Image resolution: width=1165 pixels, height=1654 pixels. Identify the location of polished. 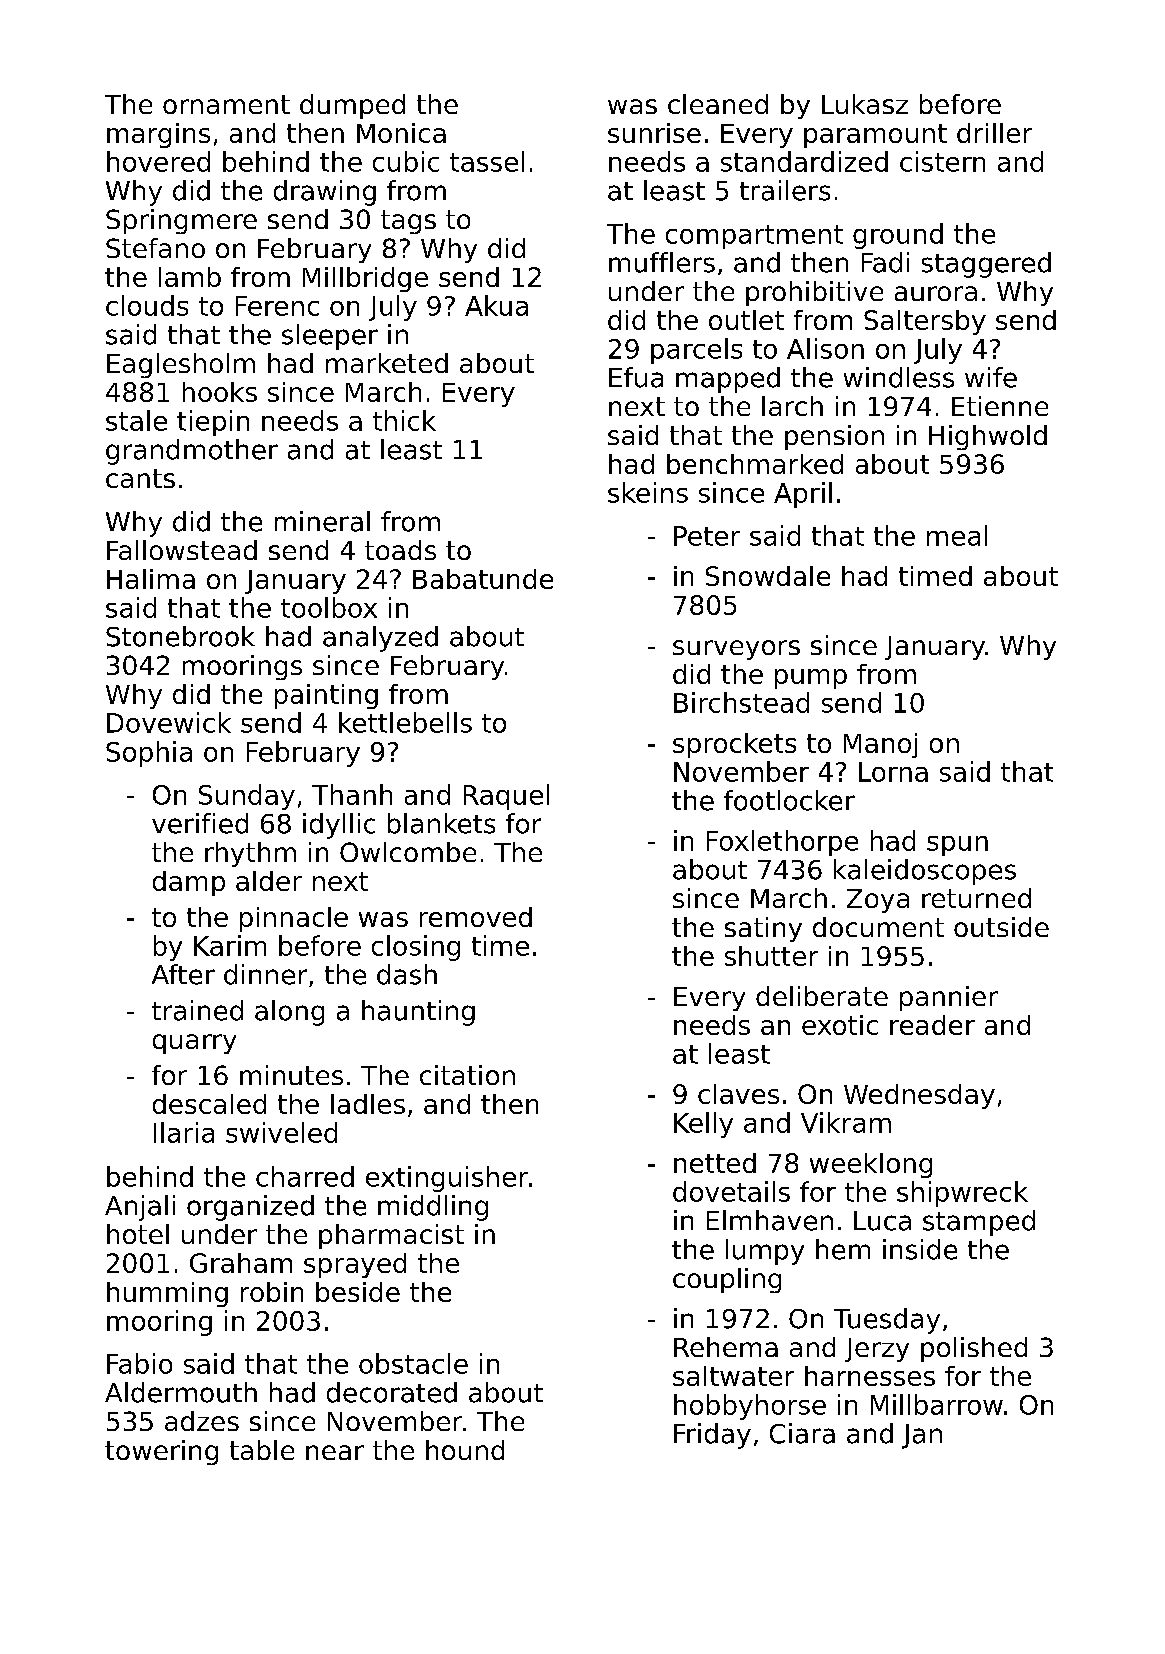
(974, 1349).
